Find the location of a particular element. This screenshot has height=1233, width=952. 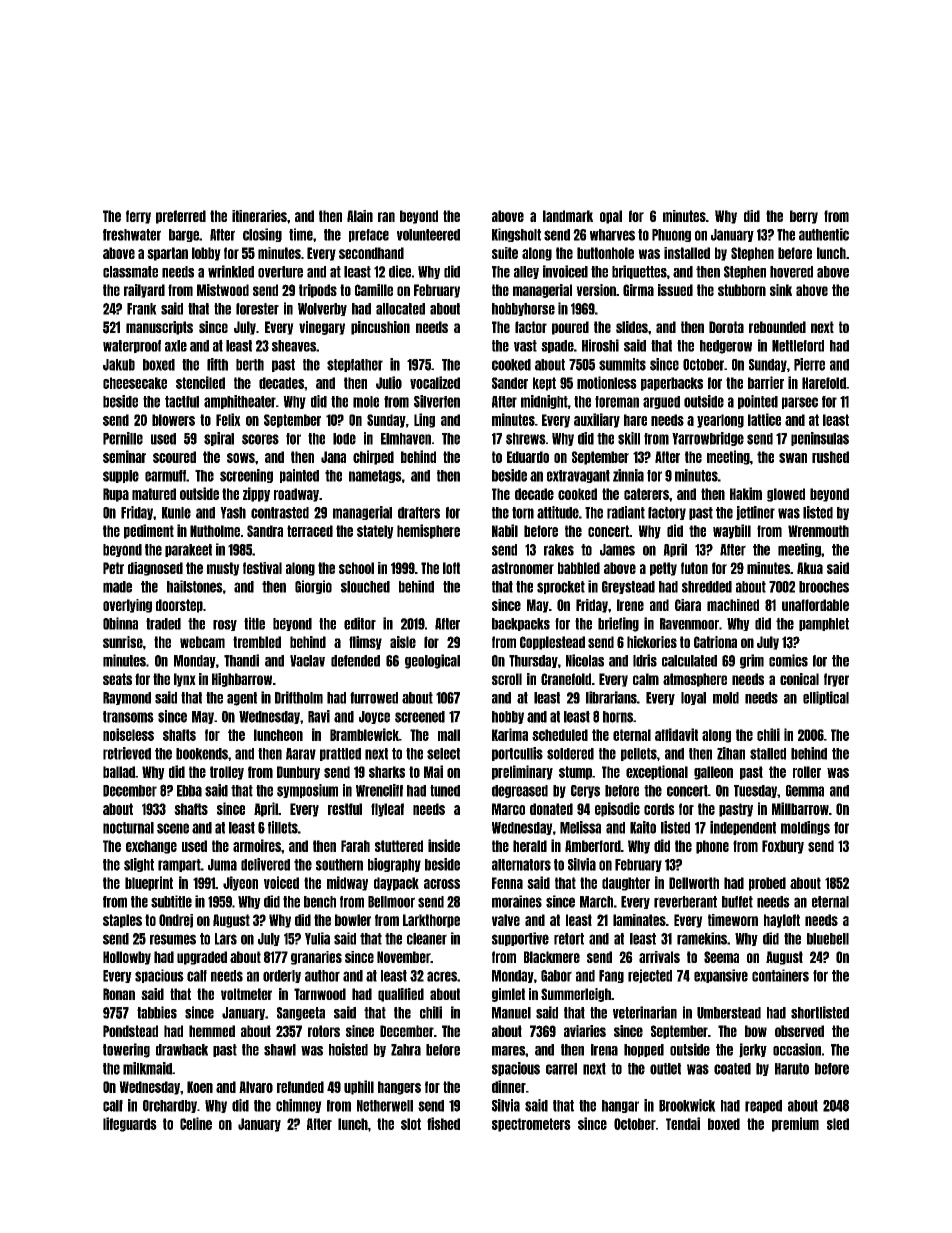

landmark is located at coordinates (568, 216).
